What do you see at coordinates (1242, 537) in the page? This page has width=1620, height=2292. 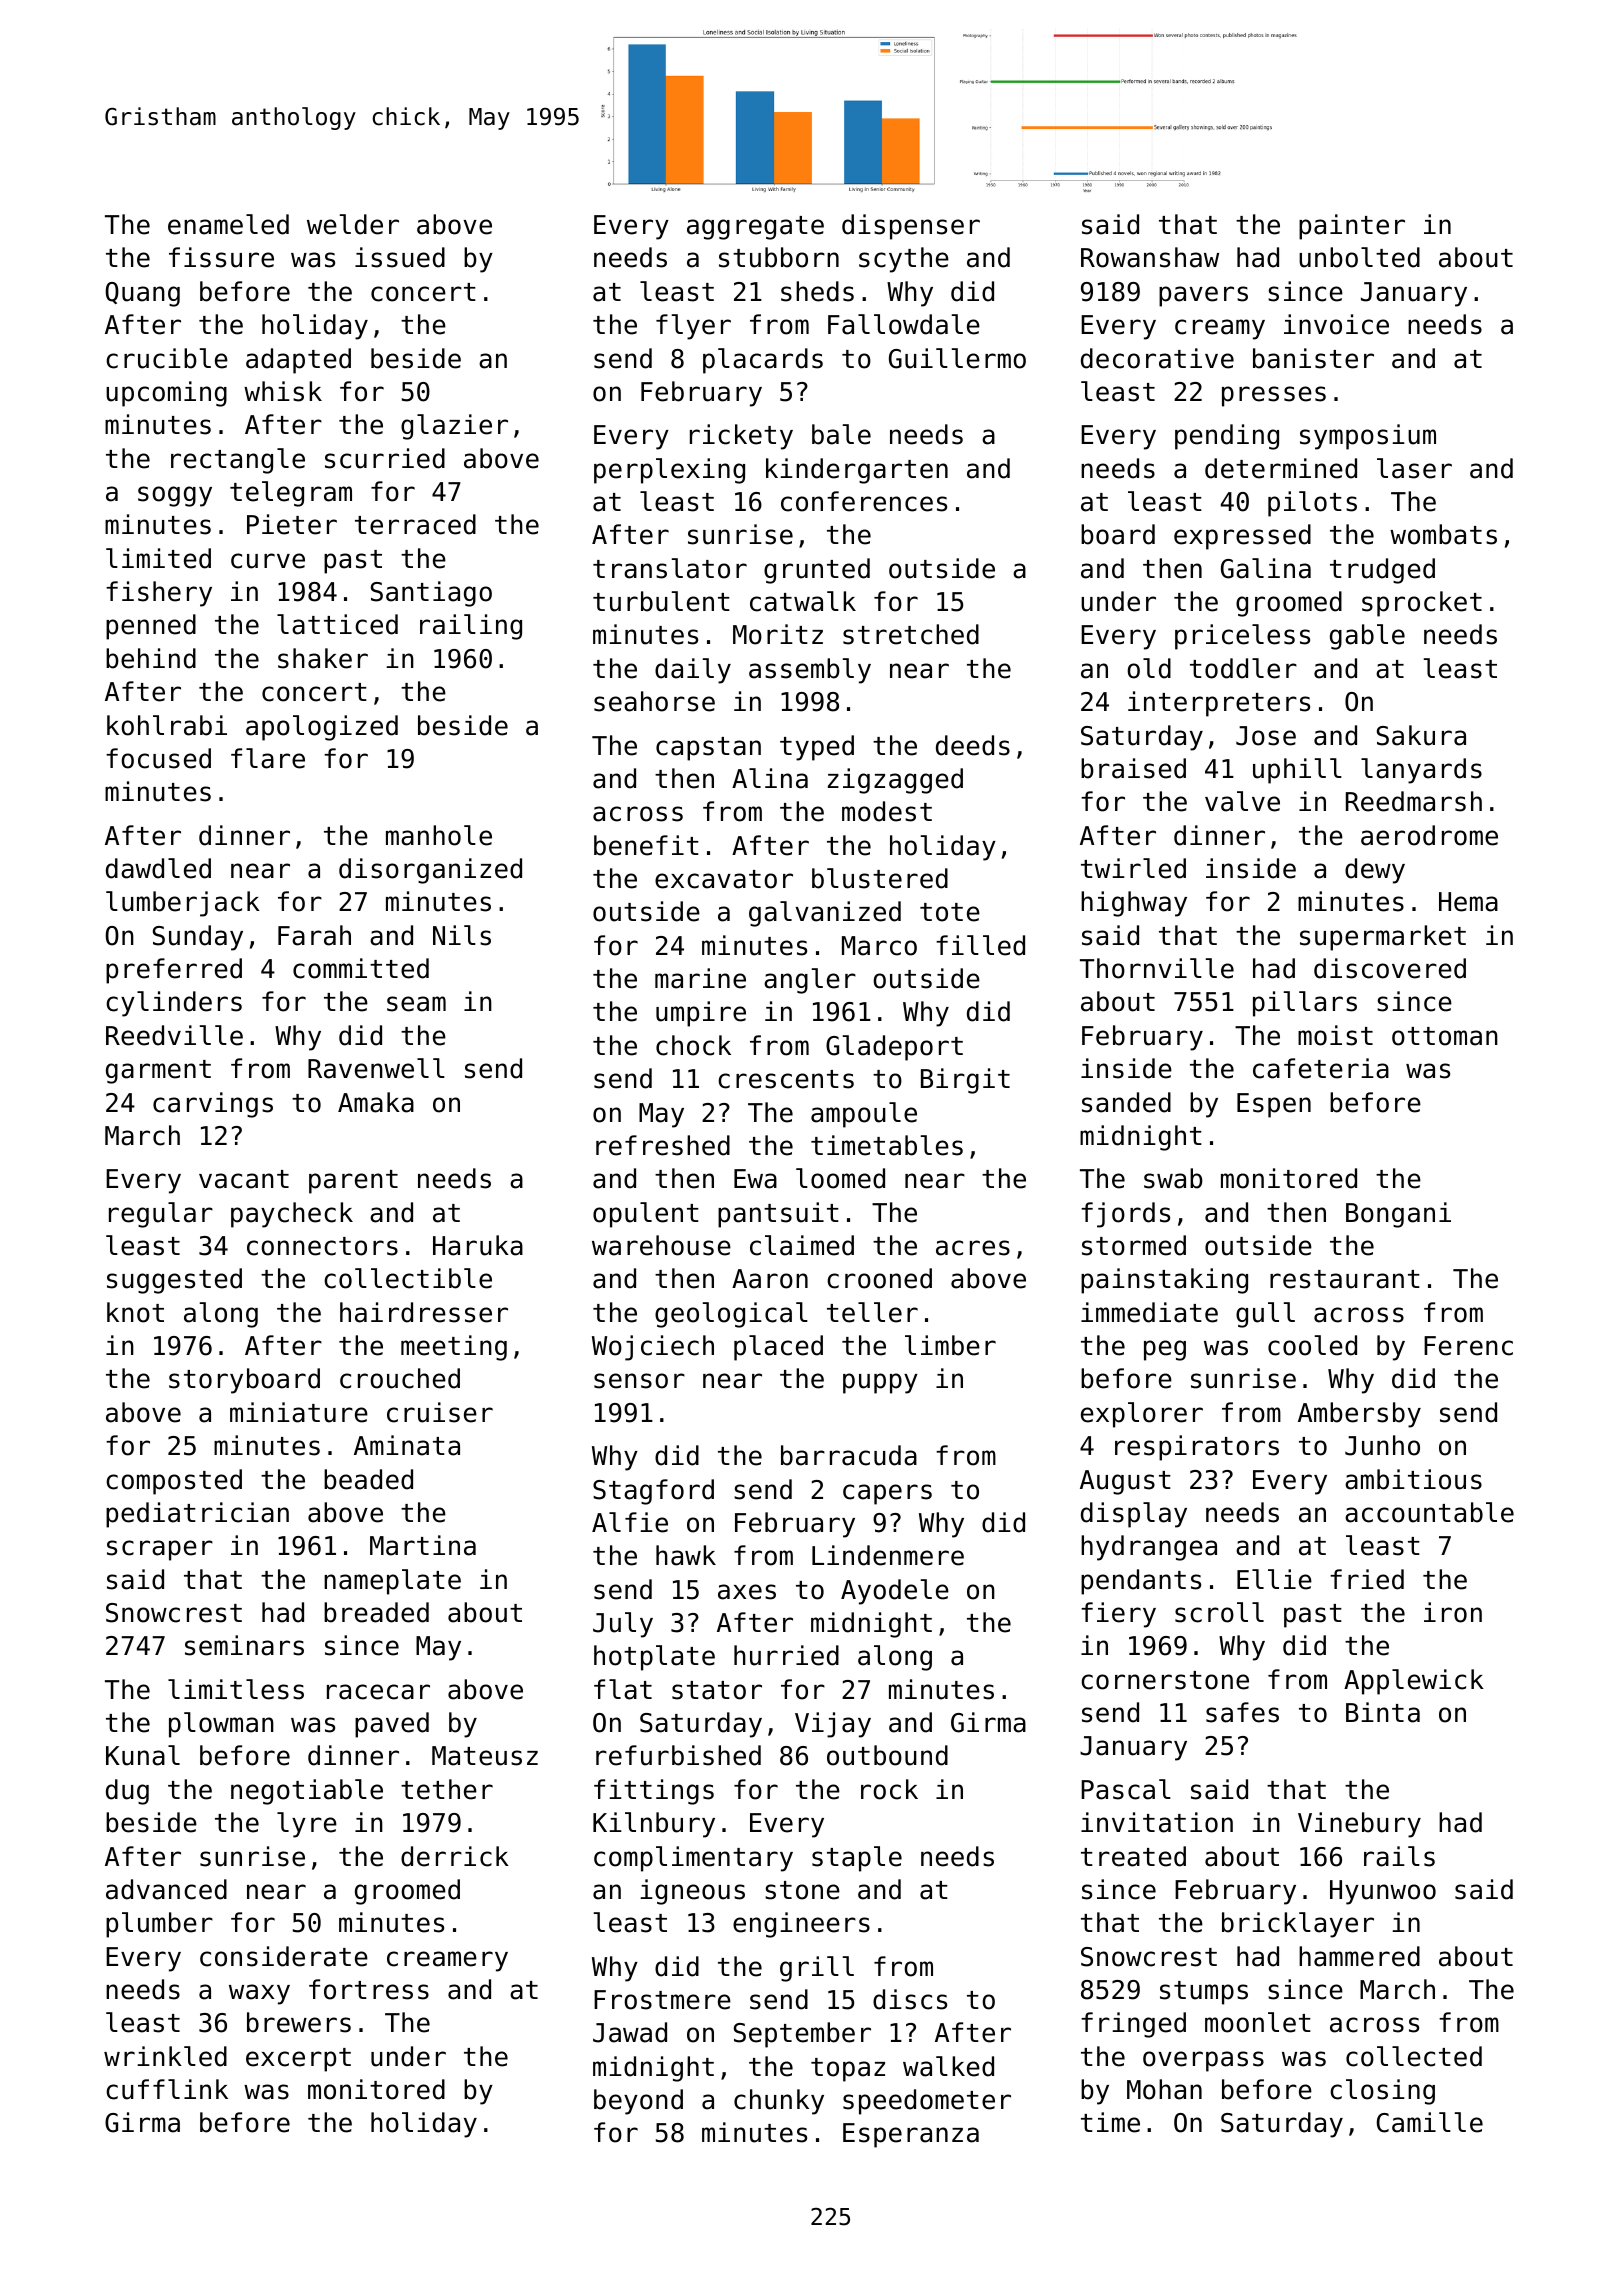 I see `expressed` at bounding box center [1242, 537].
